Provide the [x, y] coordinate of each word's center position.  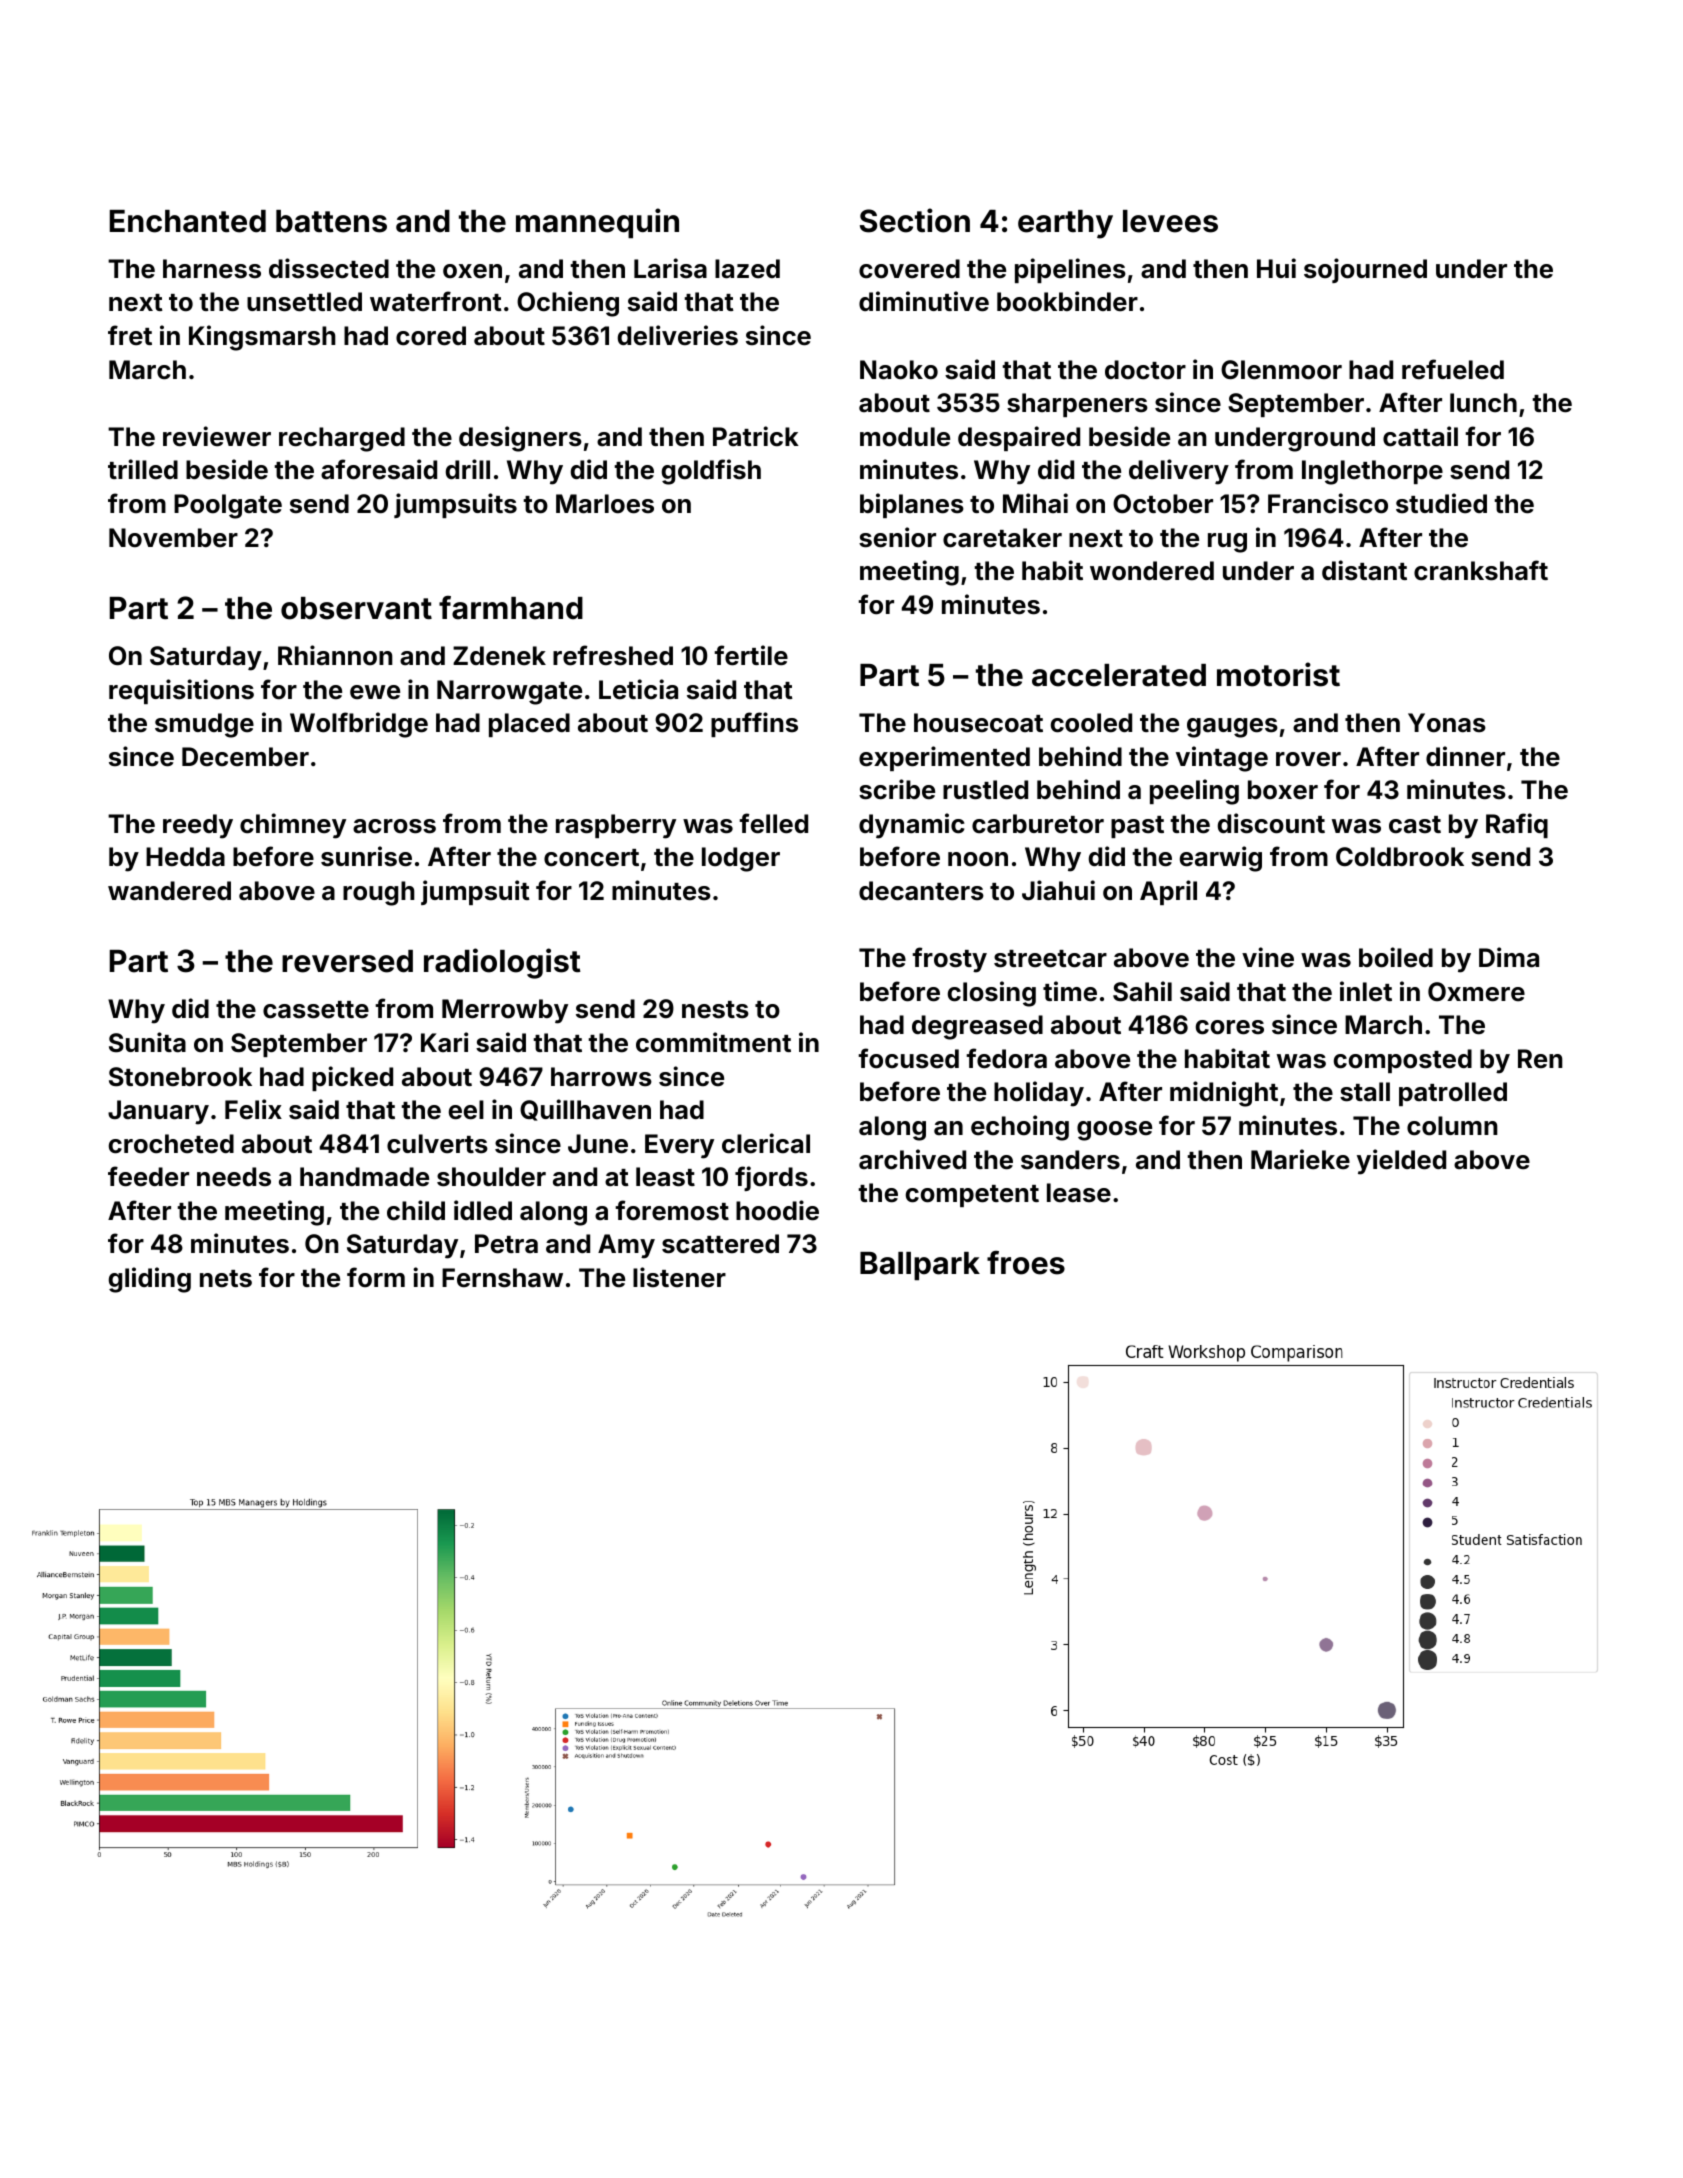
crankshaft [1481, 570]
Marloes [605, 504]
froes [1026, 1263]
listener [679, 1277]
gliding [150, 1280]
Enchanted [188, 221]
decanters [921, 891]
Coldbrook [1400, 857]
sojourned [1365, 270]
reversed [347, 961]
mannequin [597, 223]
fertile [751, 655]
